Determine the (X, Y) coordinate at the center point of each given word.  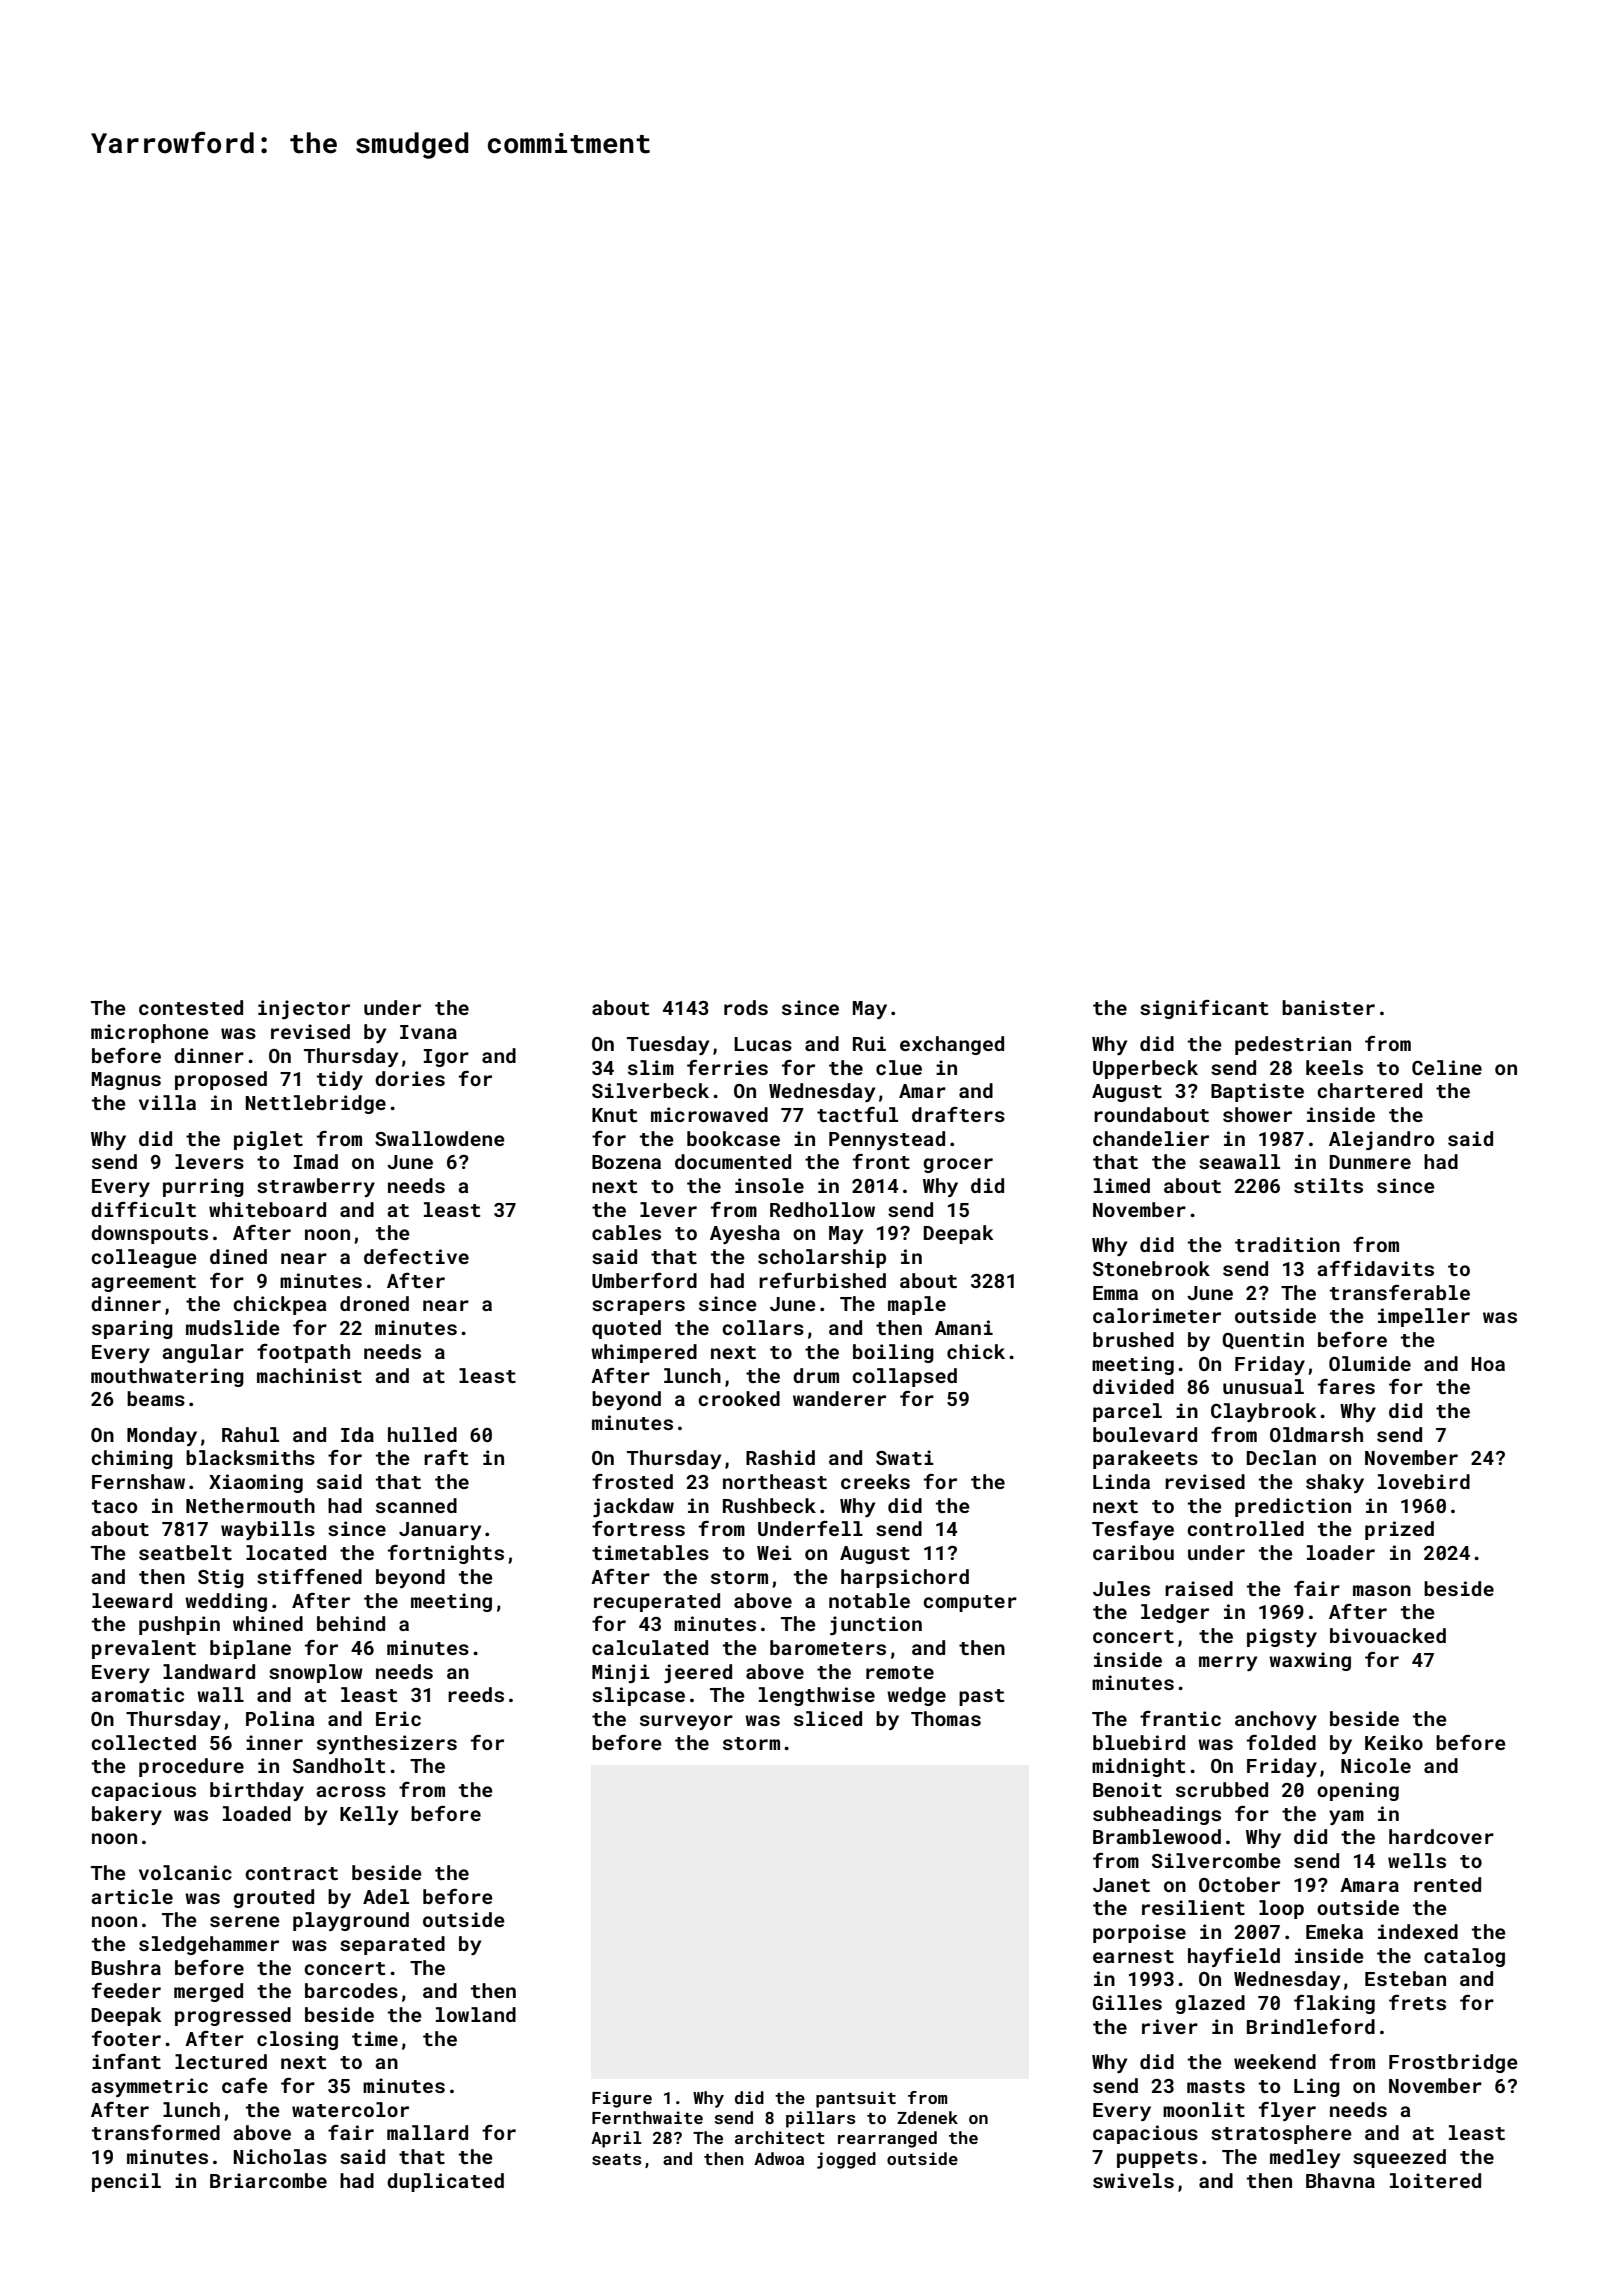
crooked (739, 1398)
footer (126, 2038)
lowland (476, 2014)
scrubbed (1222, 1789)
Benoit (1127, 1789)
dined (238, 1256)
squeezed (1399, 2158)
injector (304, 1009)
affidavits (1375, 1268)
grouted (273, 1898)
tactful (857, 1114)
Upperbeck (1145, 1069)
